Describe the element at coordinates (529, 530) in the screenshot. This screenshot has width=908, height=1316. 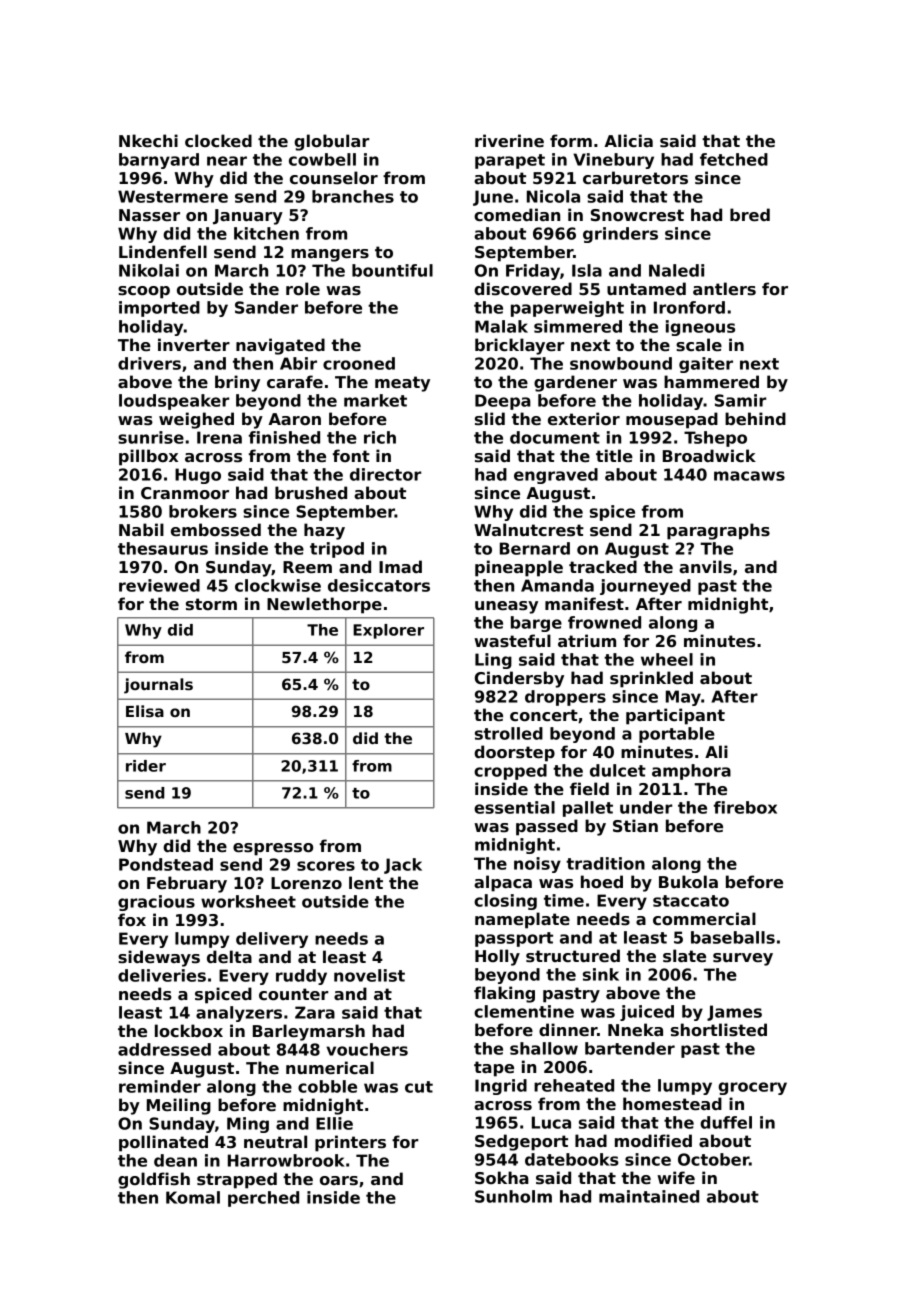
I see `Walnutcrest` at that location.
